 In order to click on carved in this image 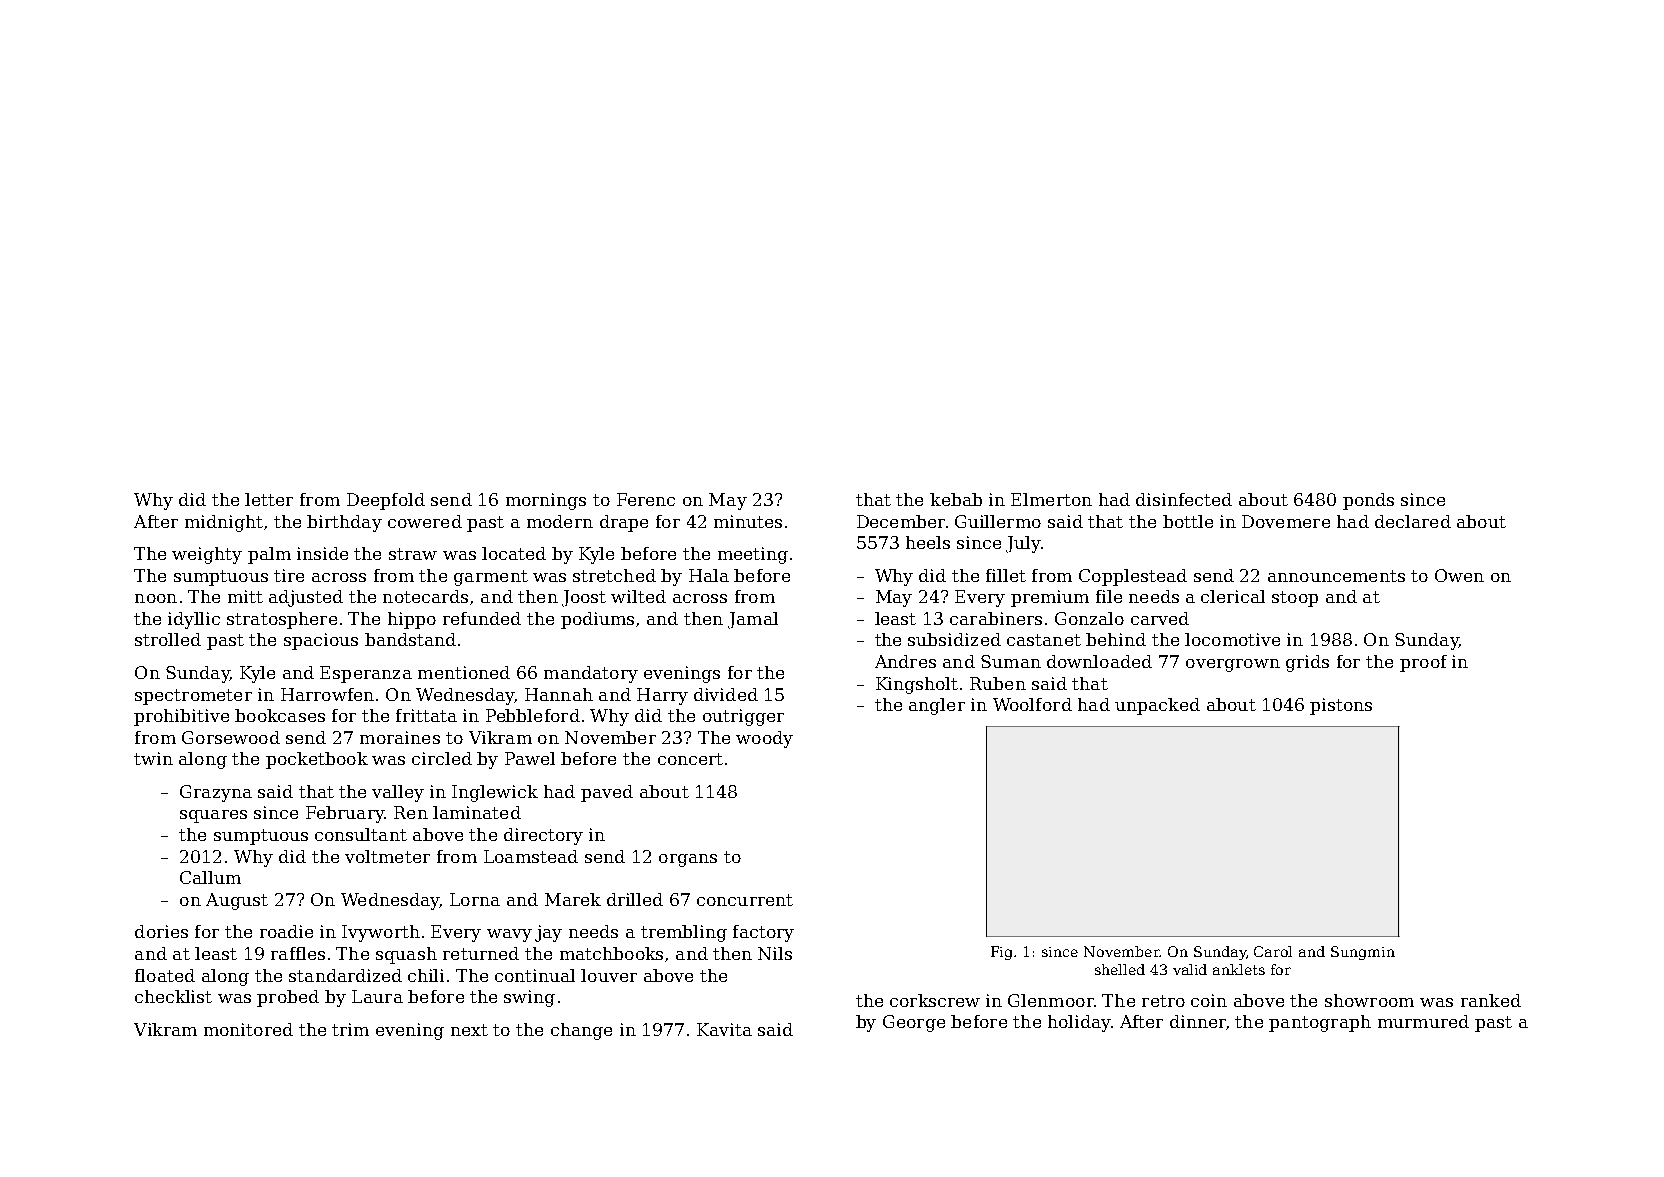, I will do `click(1160, 618)`.
